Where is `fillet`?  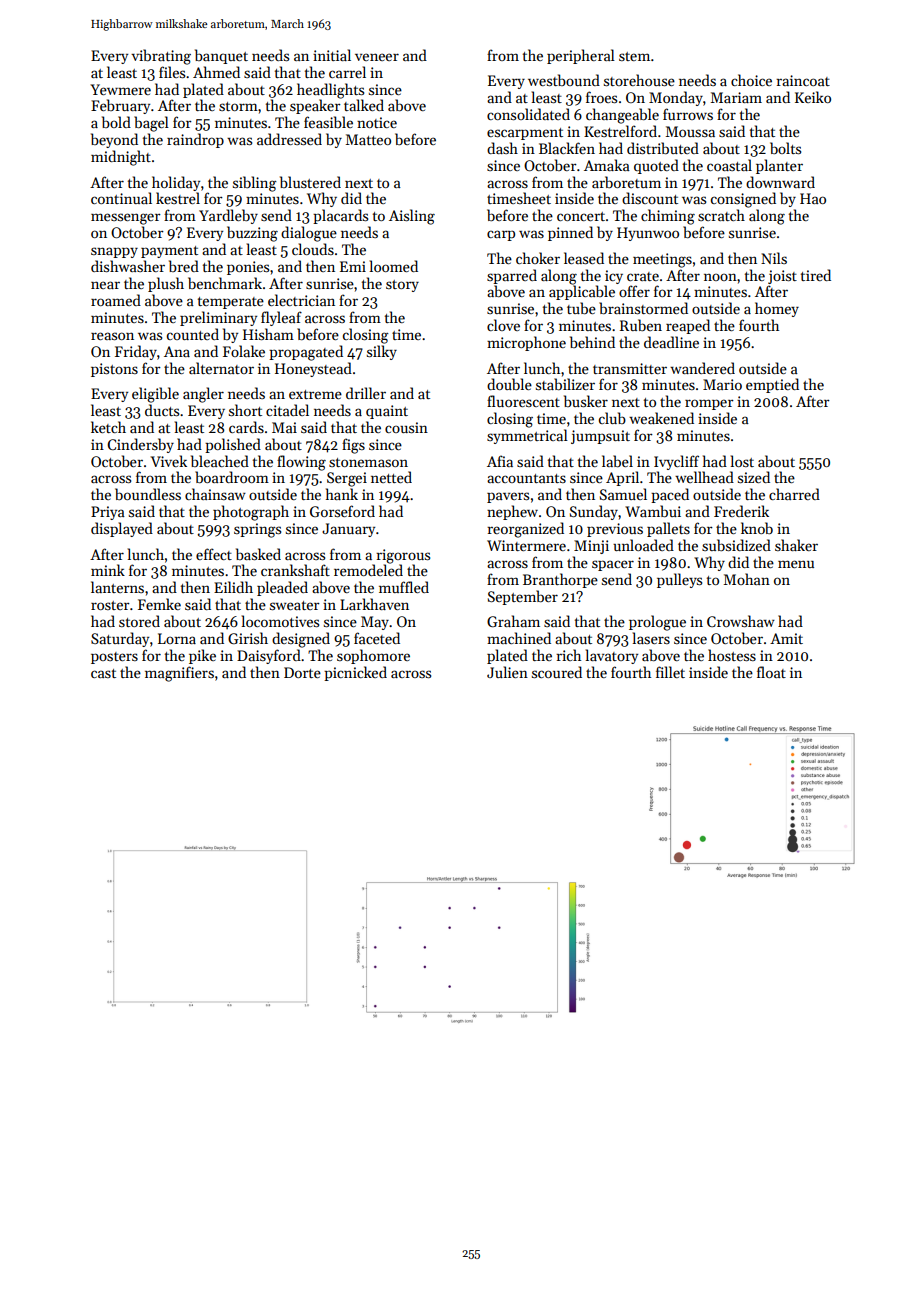
fillet is located at coordinates (670, 672).
